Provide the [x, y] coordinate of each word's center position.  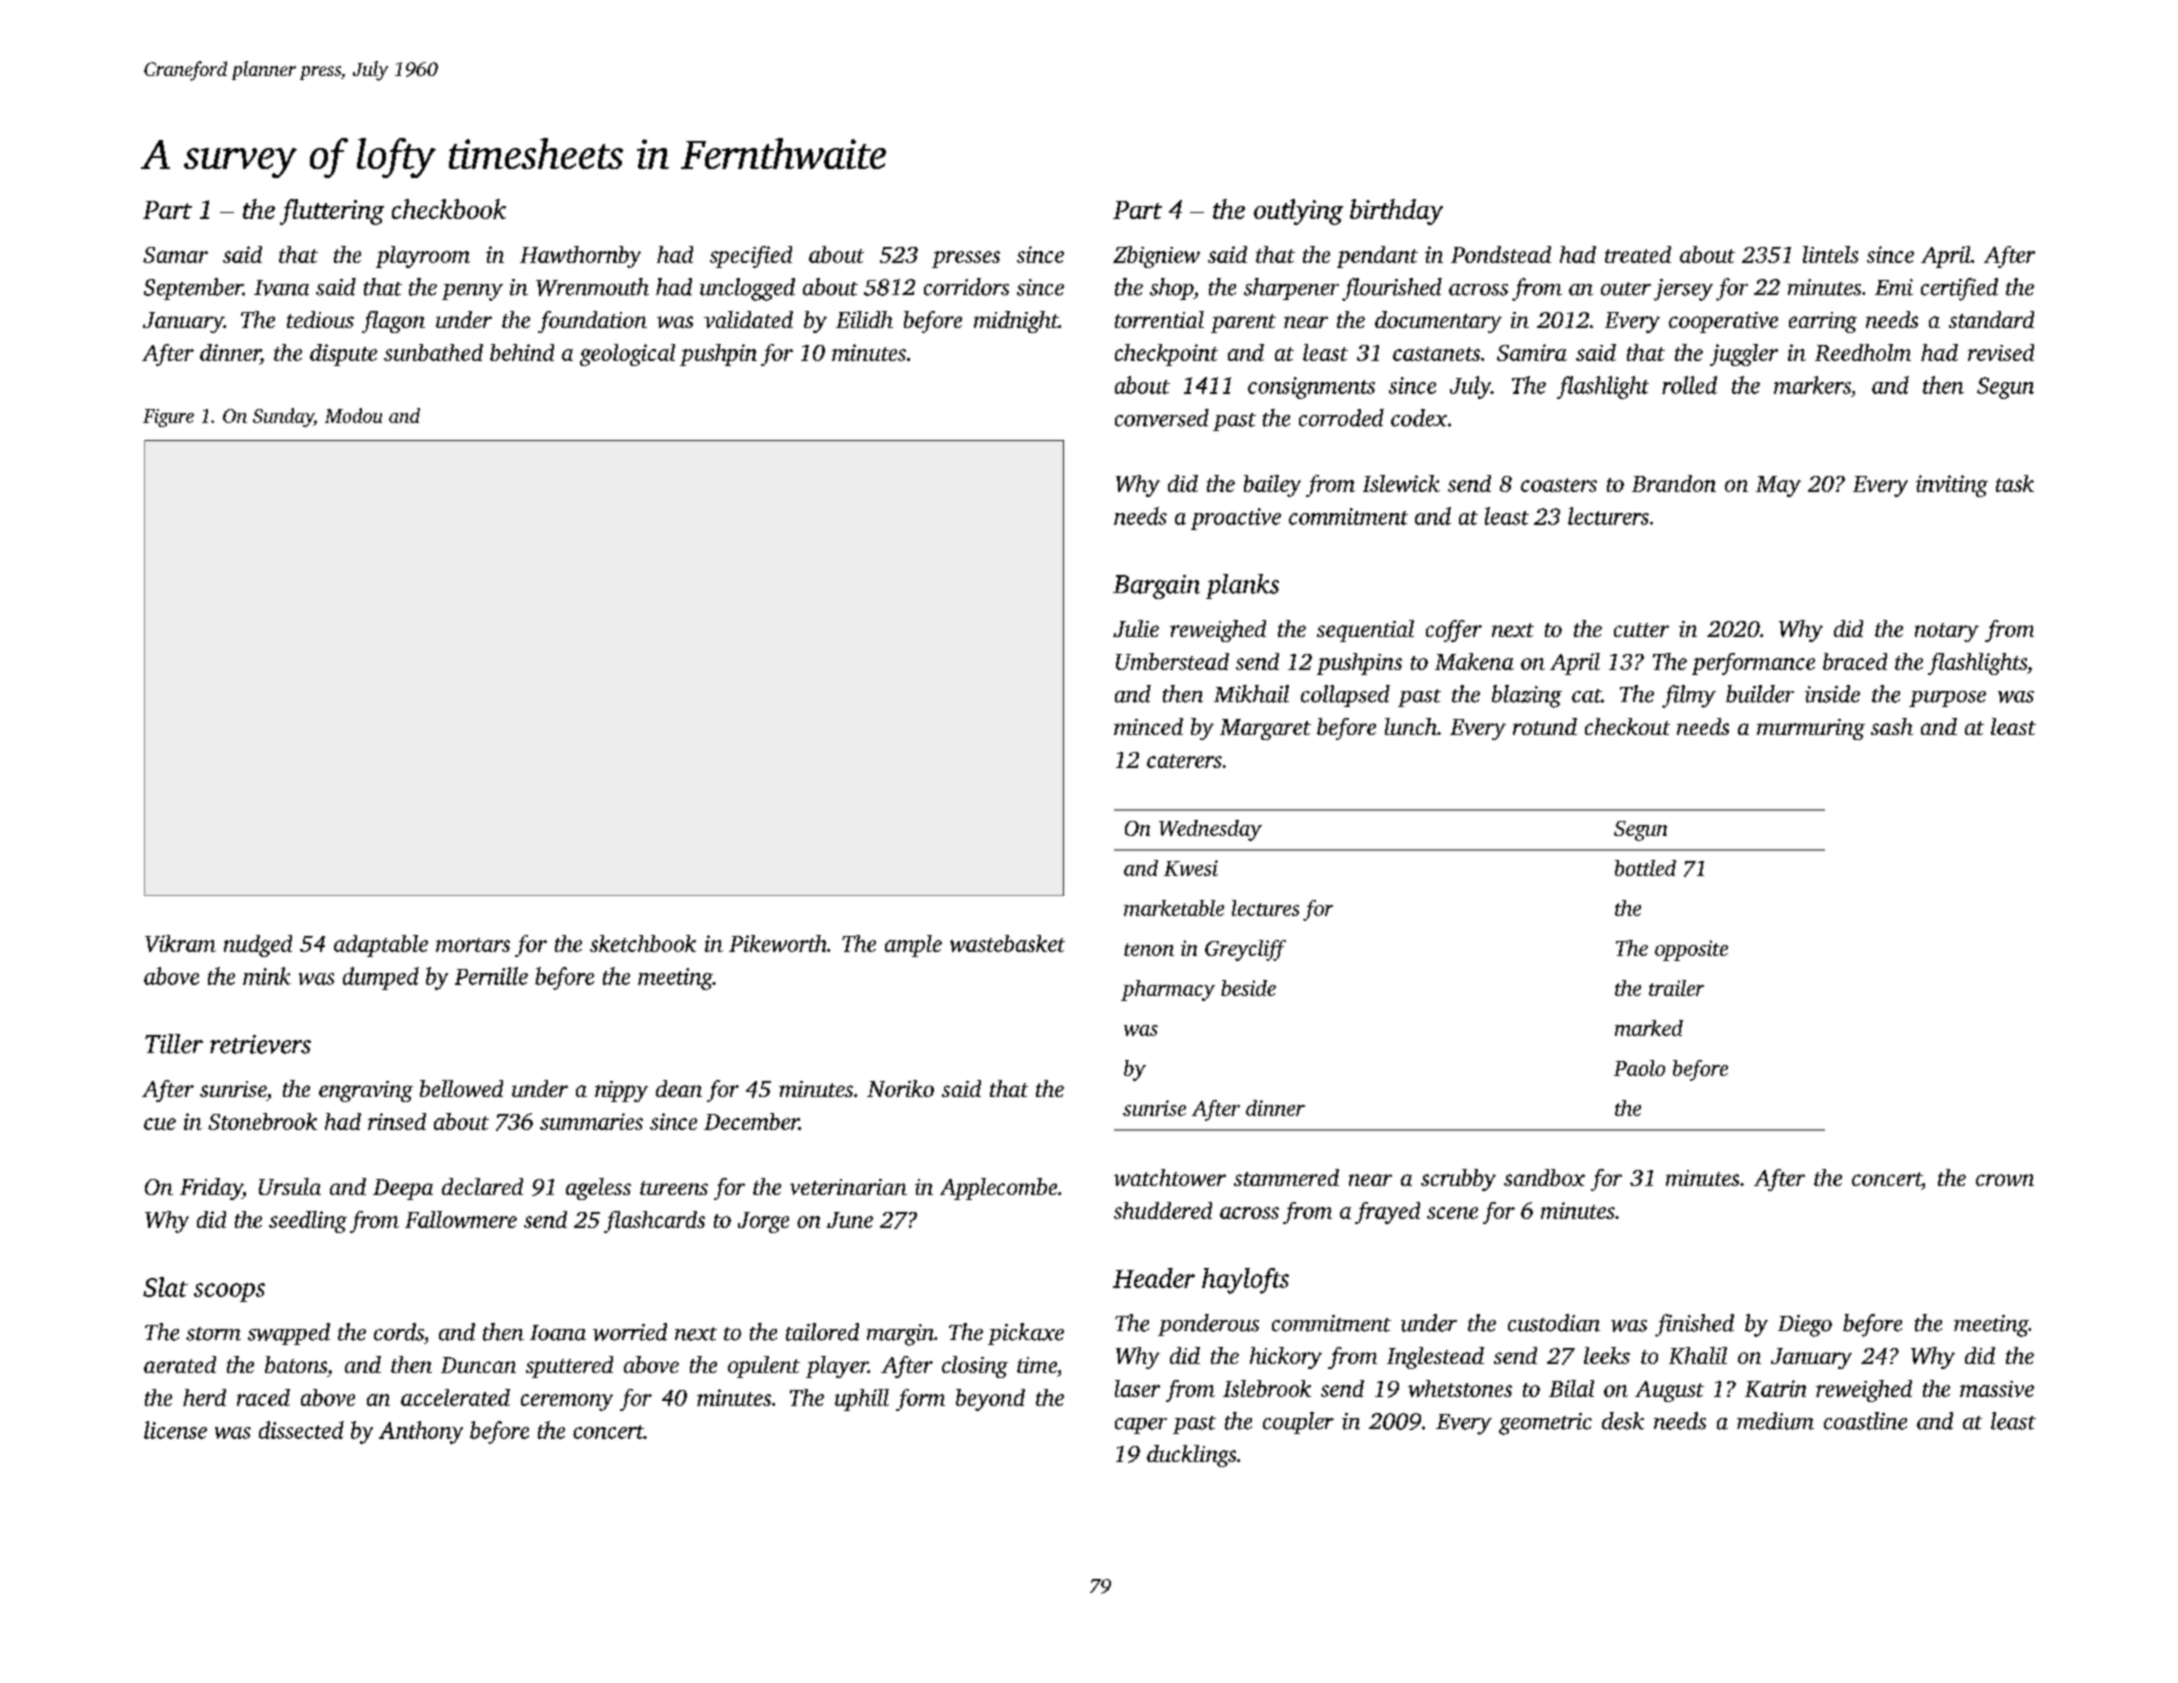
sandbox [1544, 1177]
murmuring [1811, 729]
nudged [258, 946]
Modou [353, 415]
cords [399, 1332]
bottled [1645, 868]
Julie [1136, 628]
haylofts [1245, 1281]
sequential [1365, 631]
